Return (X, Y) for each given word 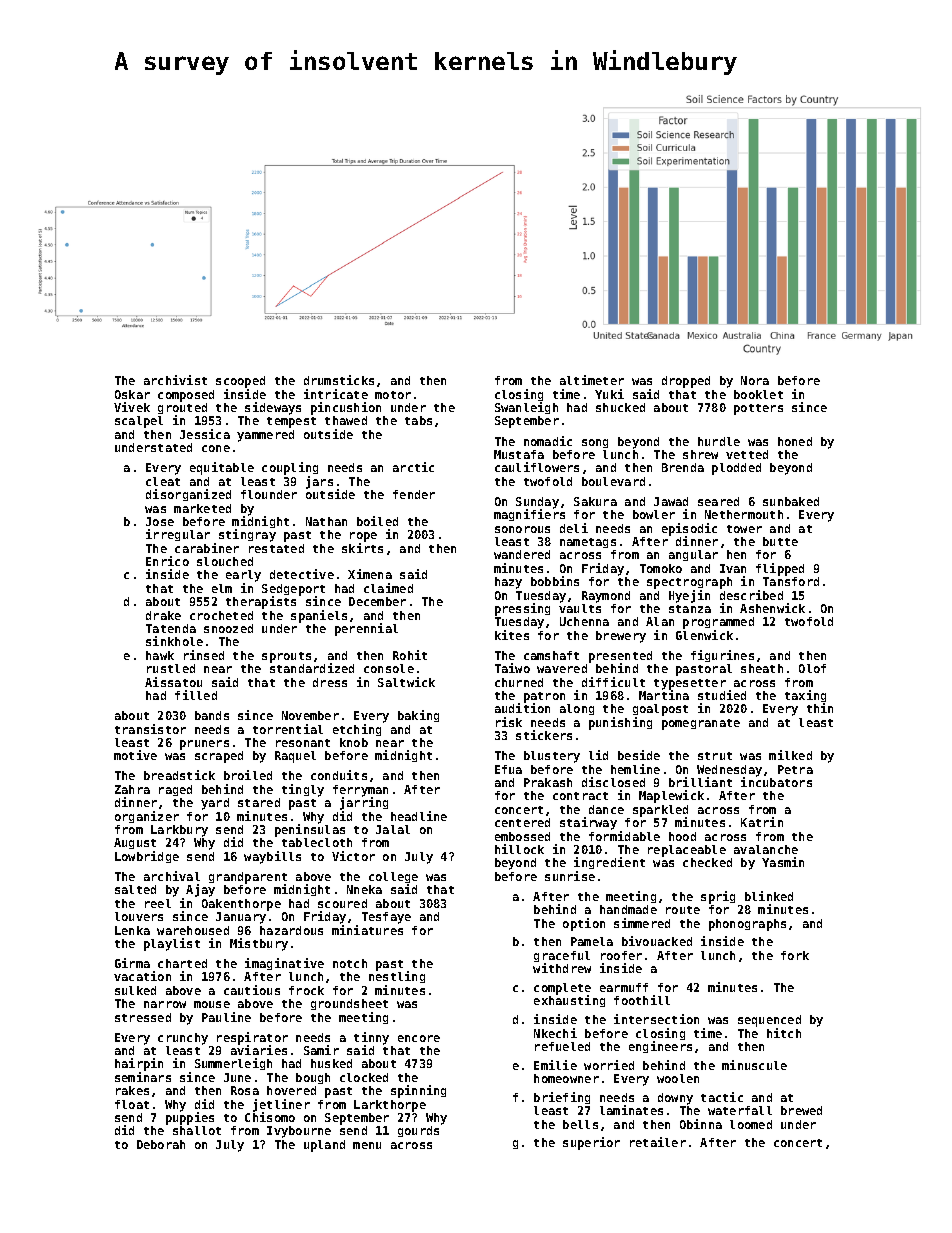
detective (302, 574)
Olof (812, 668)
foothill (642, 1000)
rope (363, 537)
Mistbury (259, 944)
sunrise (570, 876)
